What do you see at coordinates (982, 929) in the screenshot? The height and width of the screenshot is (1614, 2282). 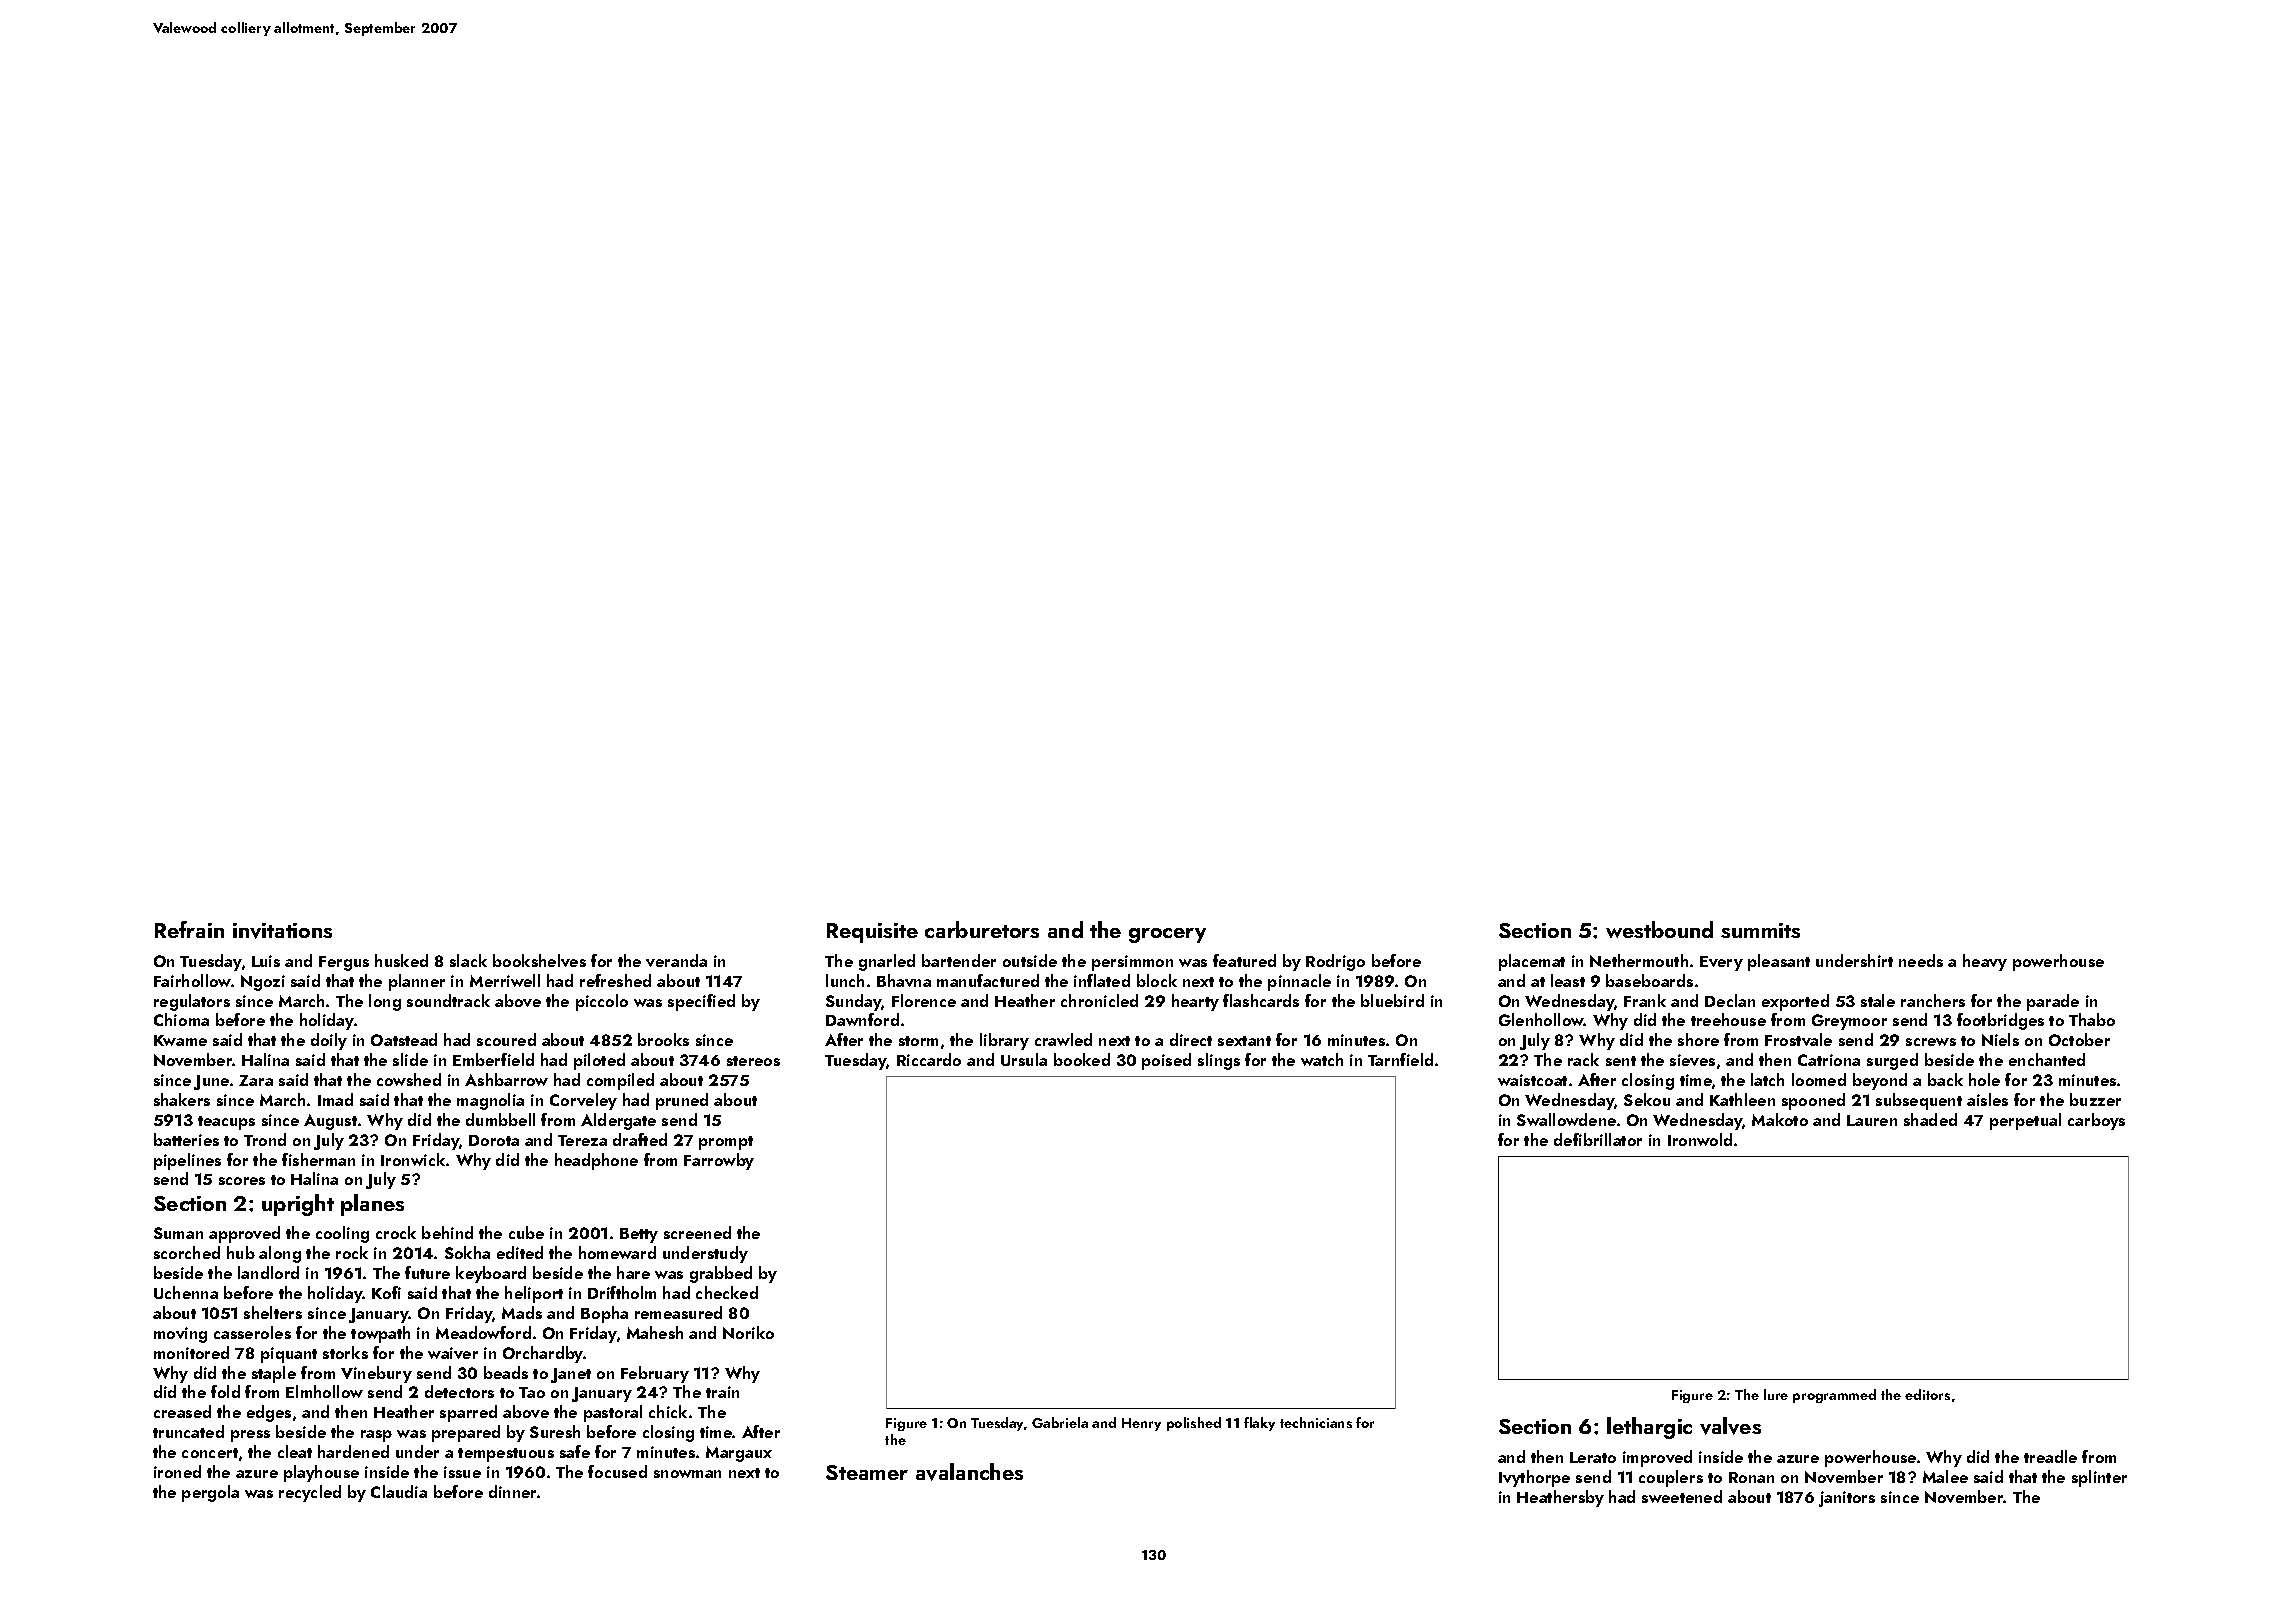 I see `carburetors` at bounding box center [982, 929].
